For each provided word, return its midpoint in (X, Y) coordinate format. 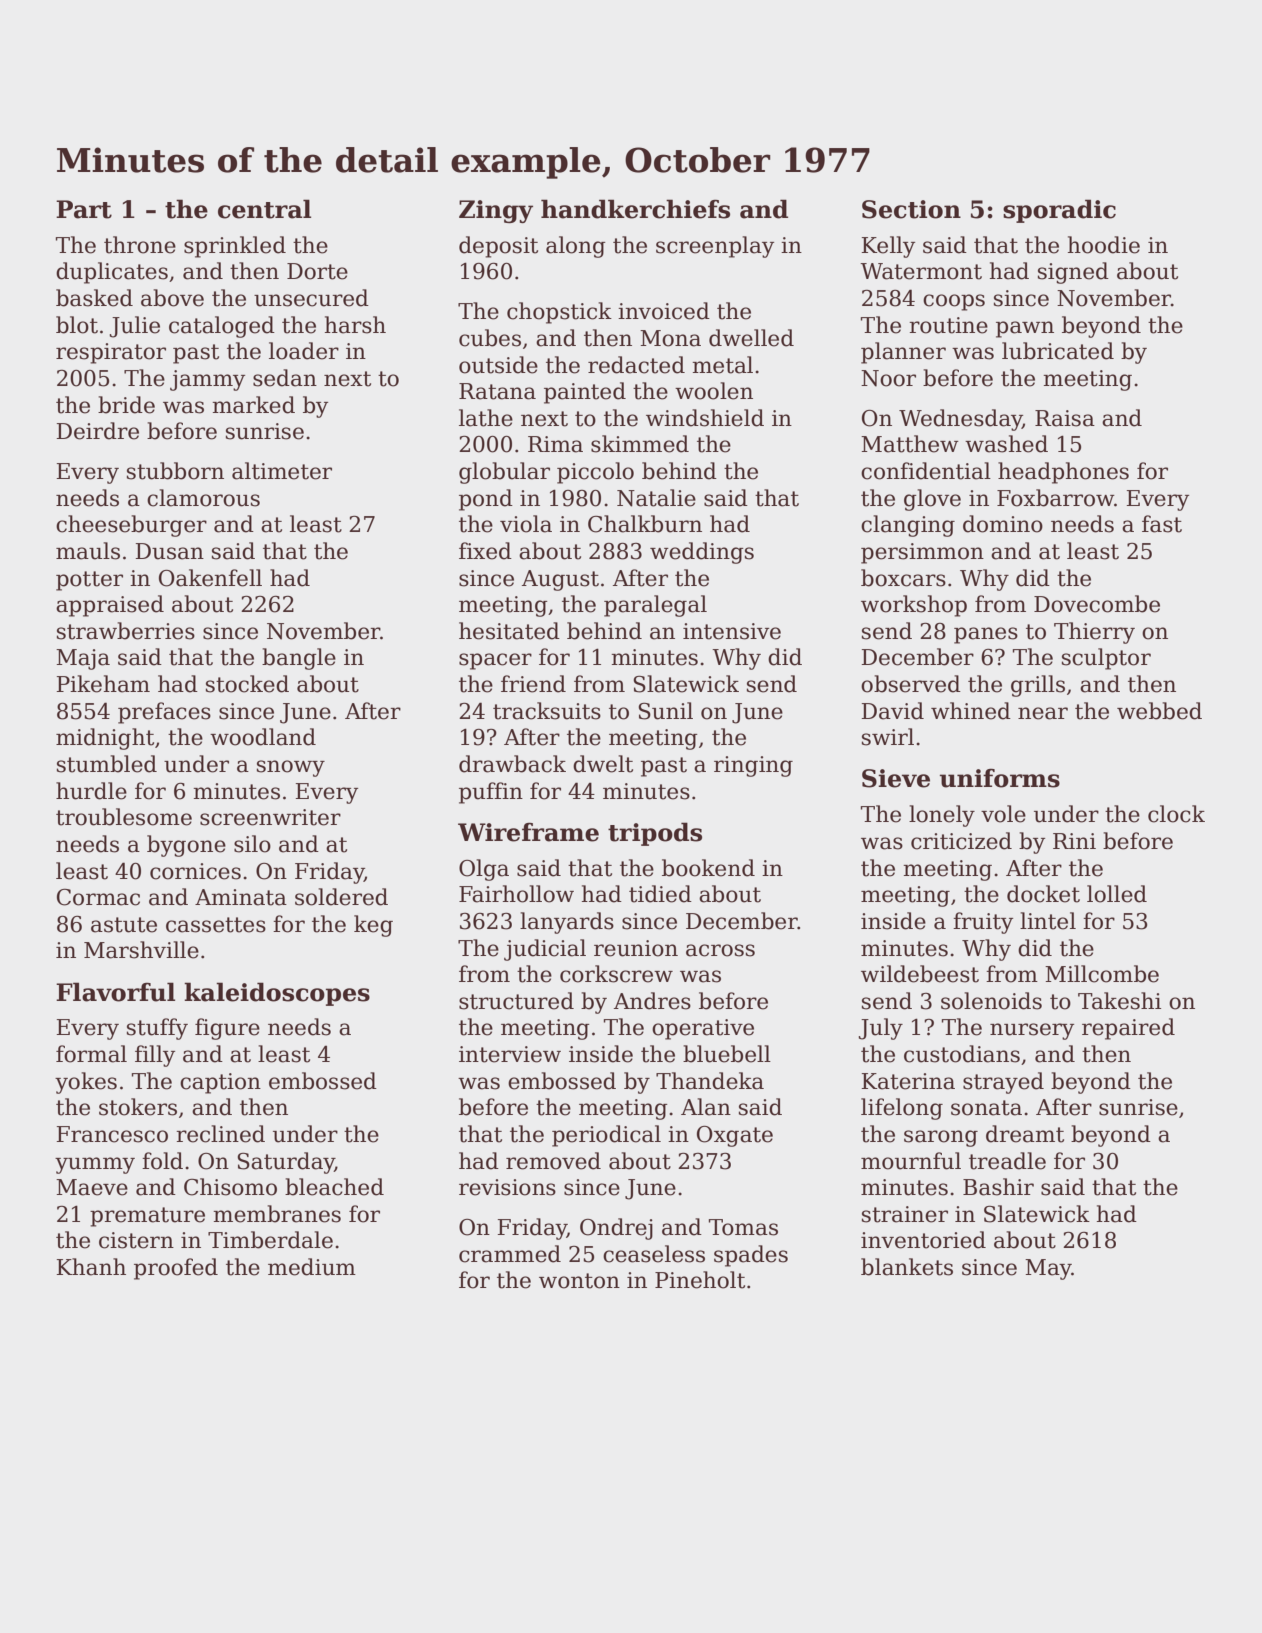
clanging (908, 526)
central (264, 209)
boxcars (903, 578)
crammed (510, 1254)
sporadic (1059, 211)
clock (1176, 814)
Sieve (896, 778)
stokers (138, 1107)
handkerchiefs (635, 209)
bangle (299, 659)
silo (252, 844)
